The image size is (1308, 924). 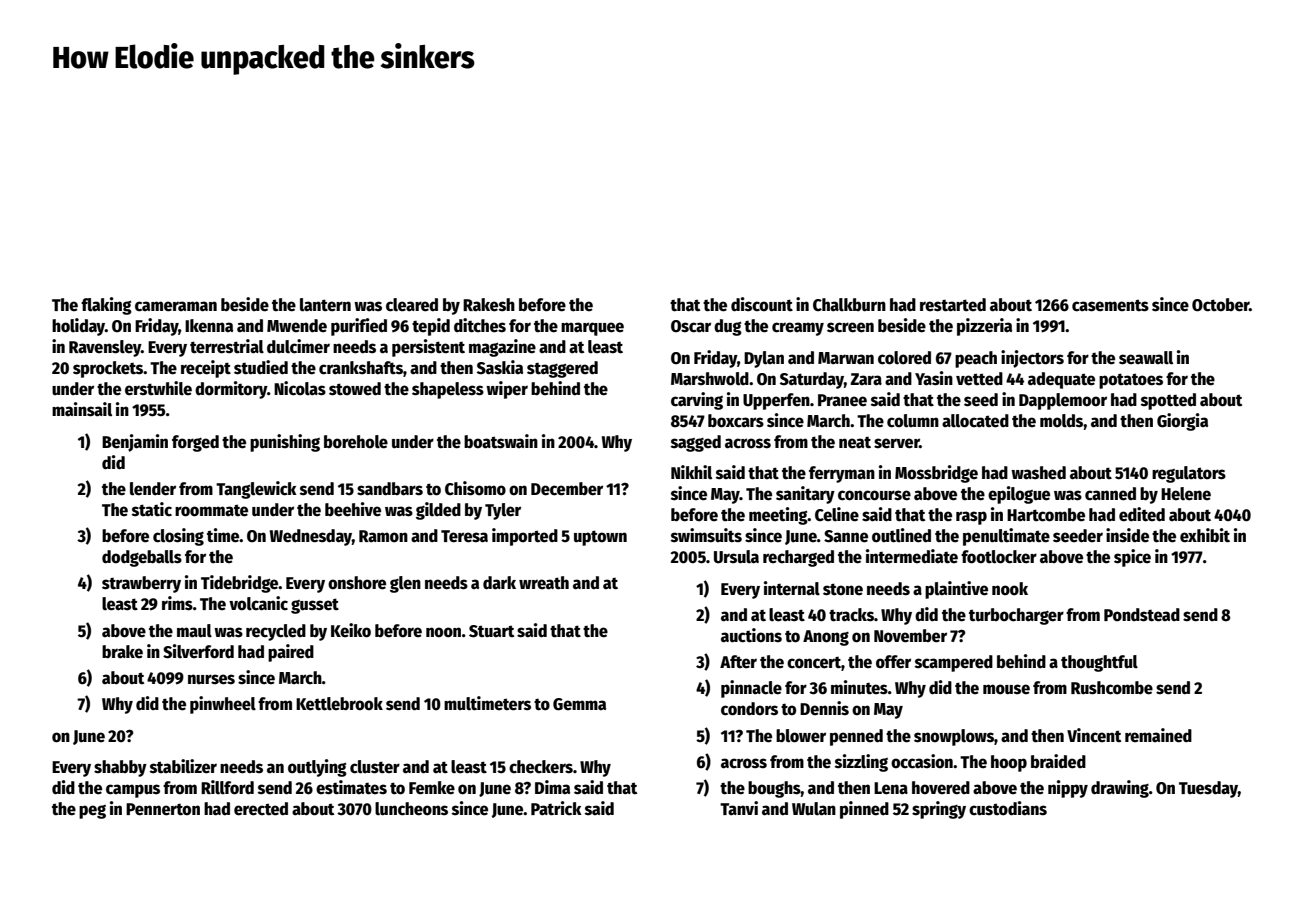 I want to click on custodians, so click(x=1008, y=808).
